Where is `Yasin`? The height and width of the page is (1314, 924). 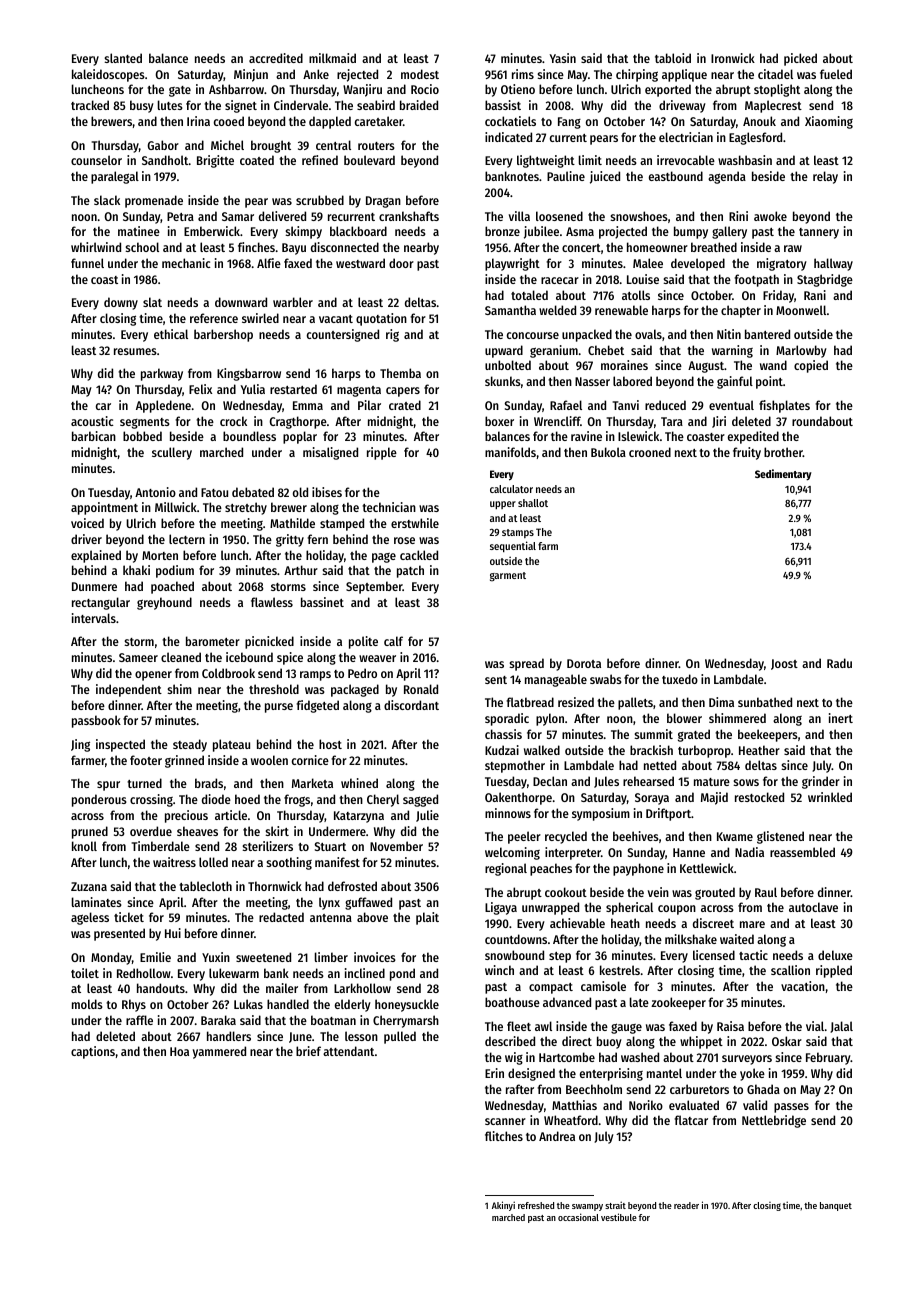 Yasin is located at coordinates (563, 58).
